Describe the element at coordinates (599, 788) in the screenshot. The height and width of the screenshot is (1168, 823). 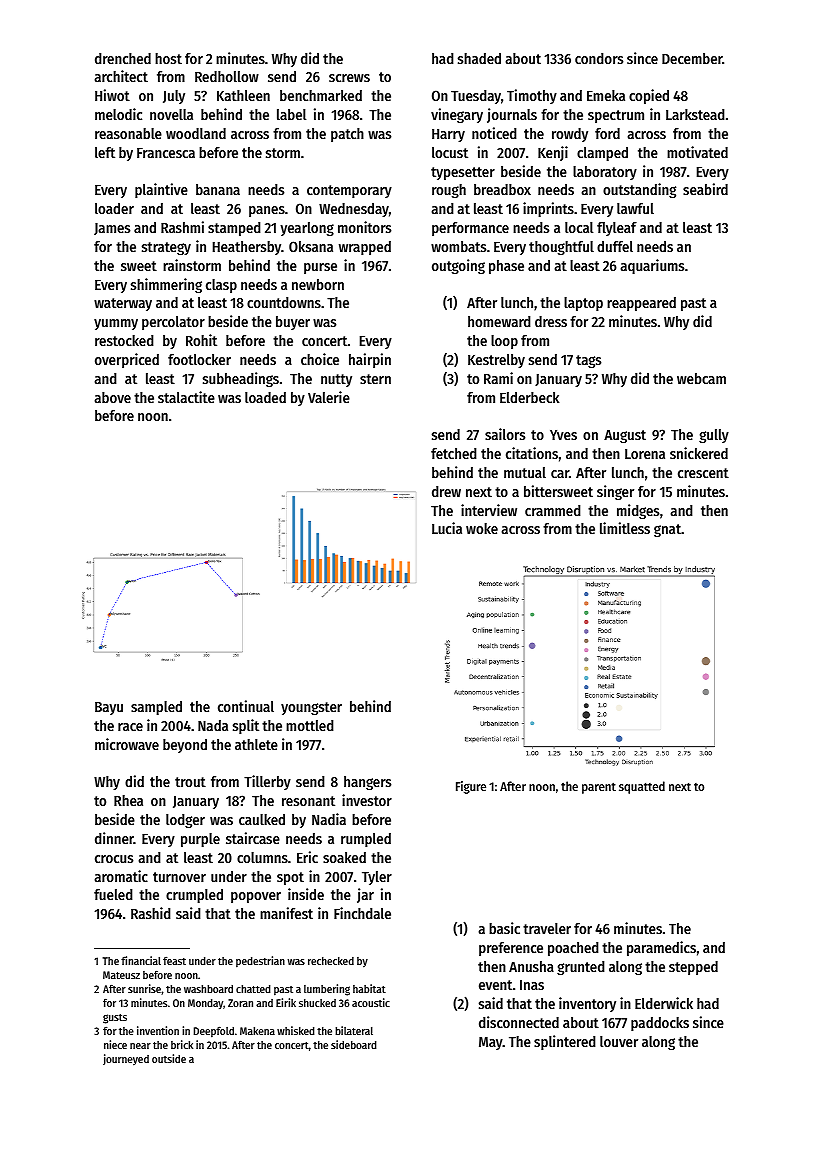
I see `parent` at that location.
